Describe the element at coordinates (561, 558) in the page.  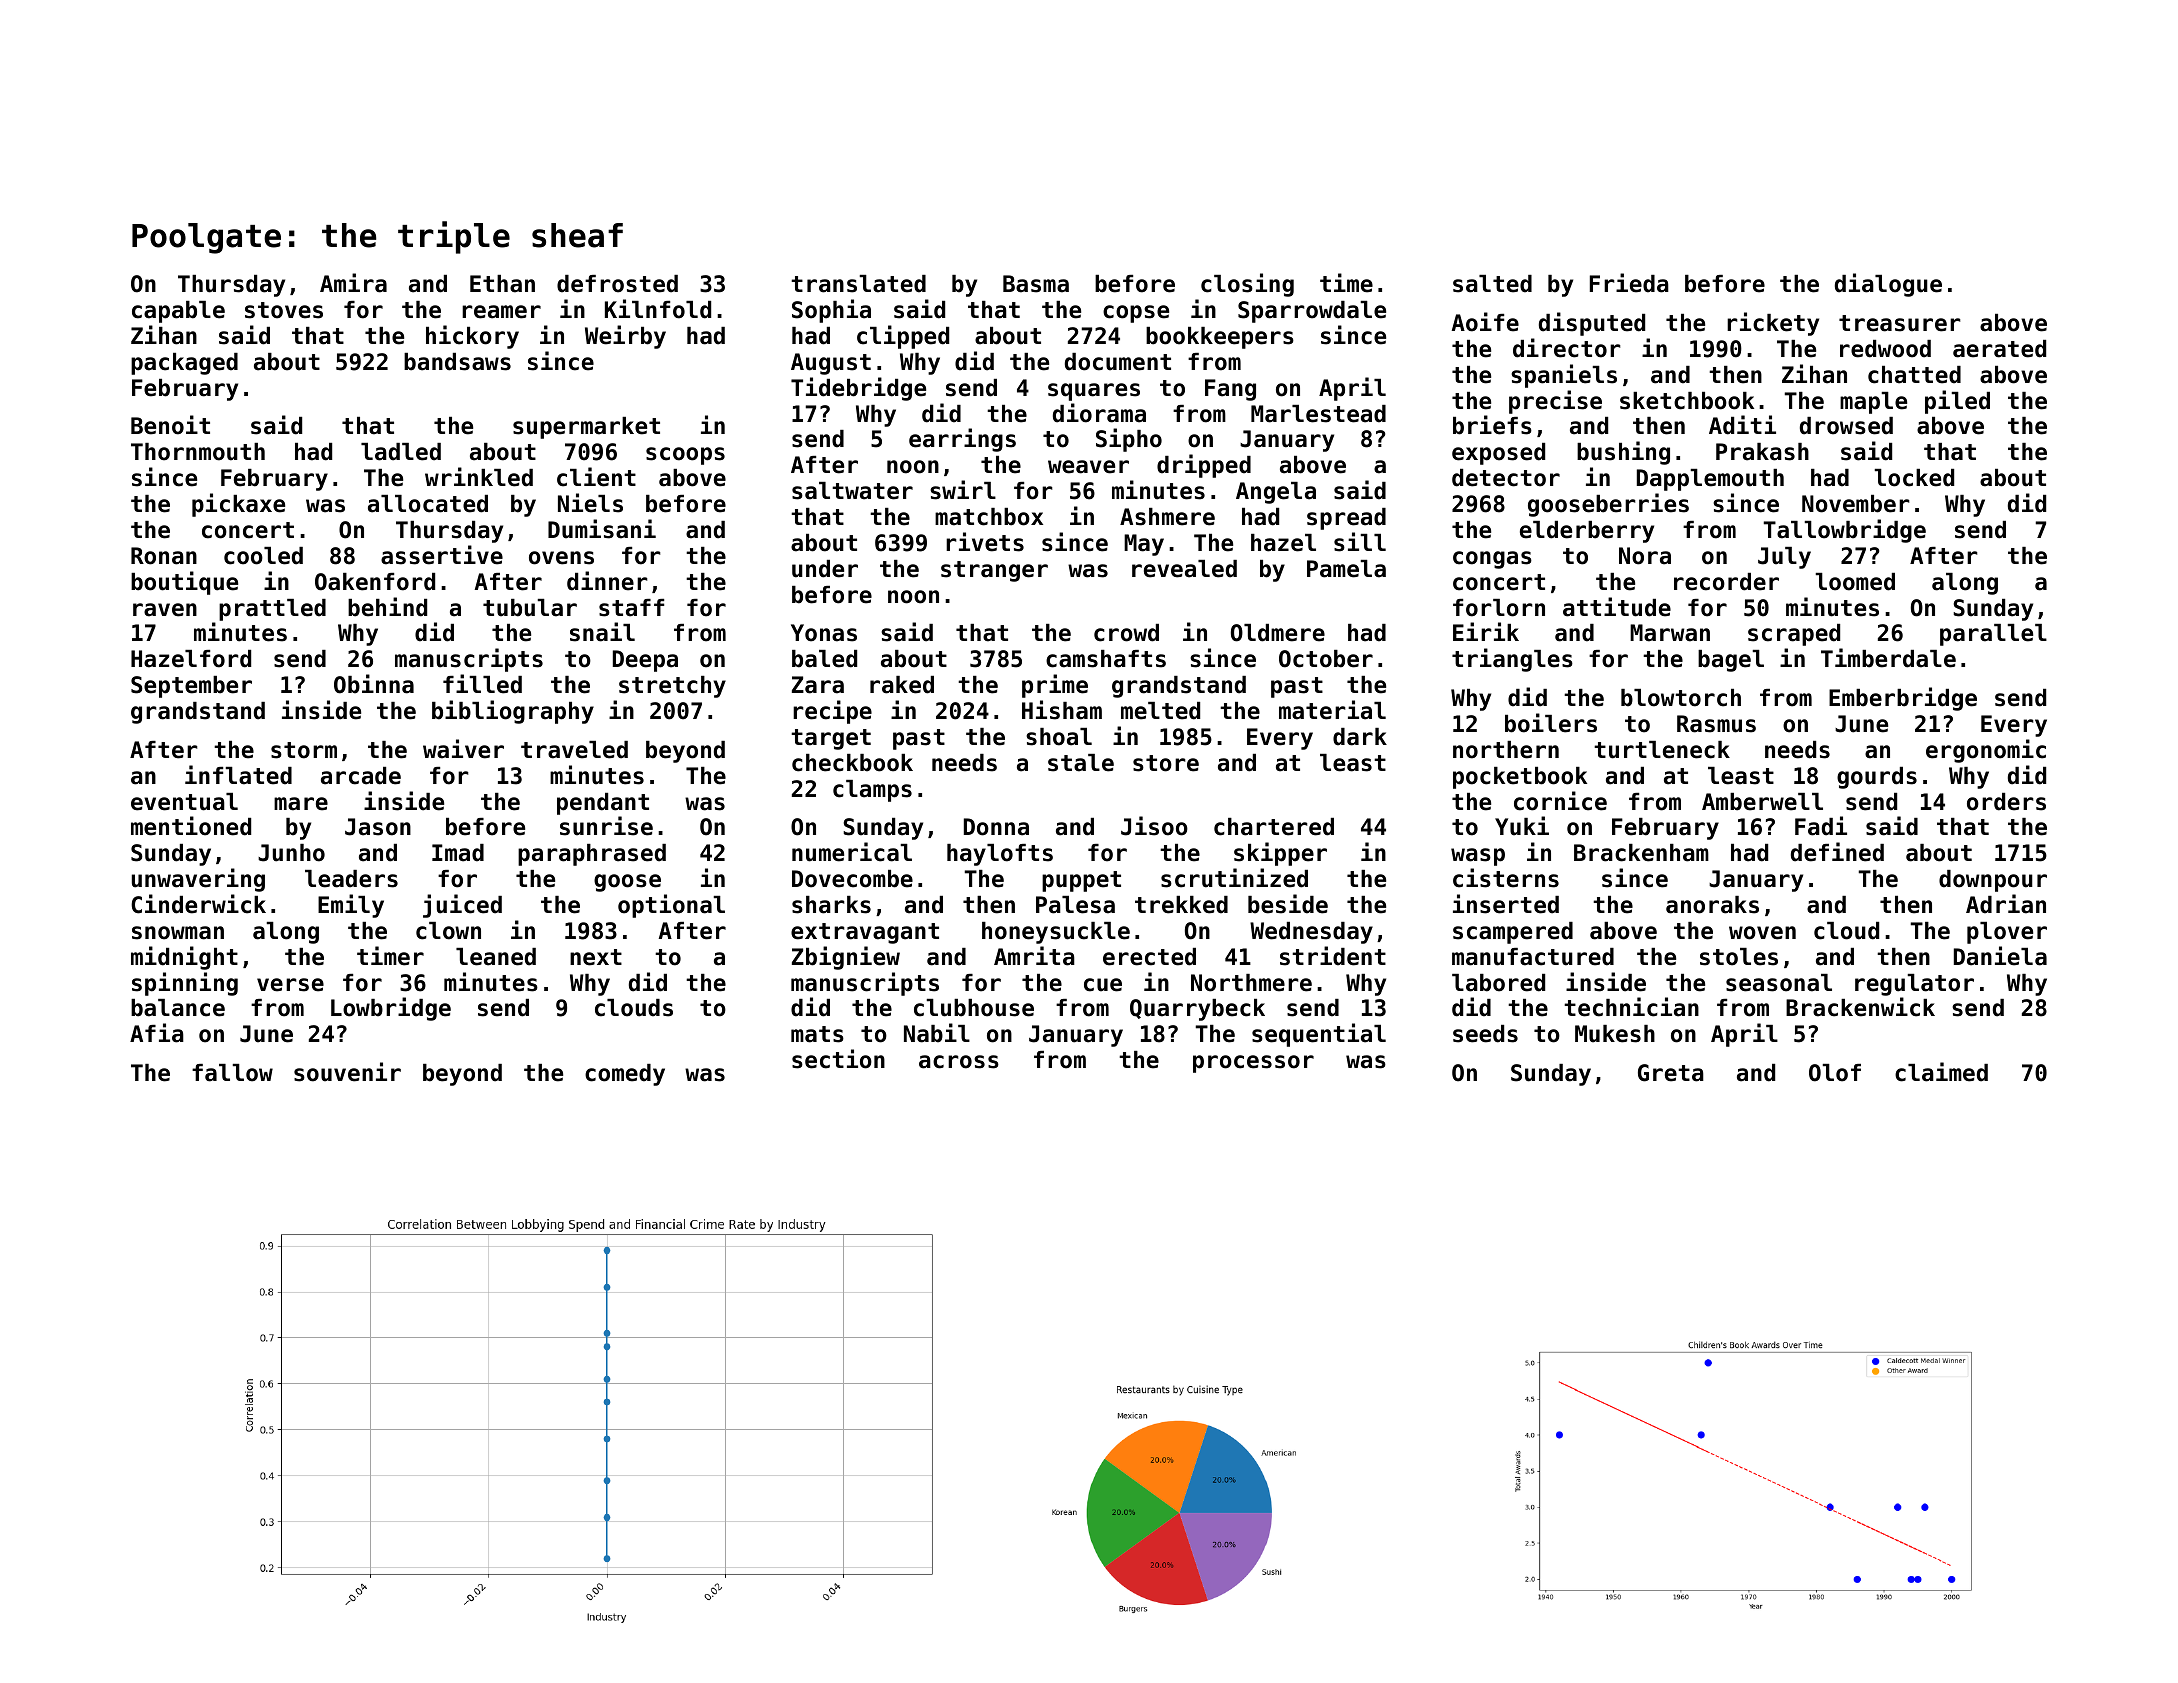
I see `ovens` at that location.
